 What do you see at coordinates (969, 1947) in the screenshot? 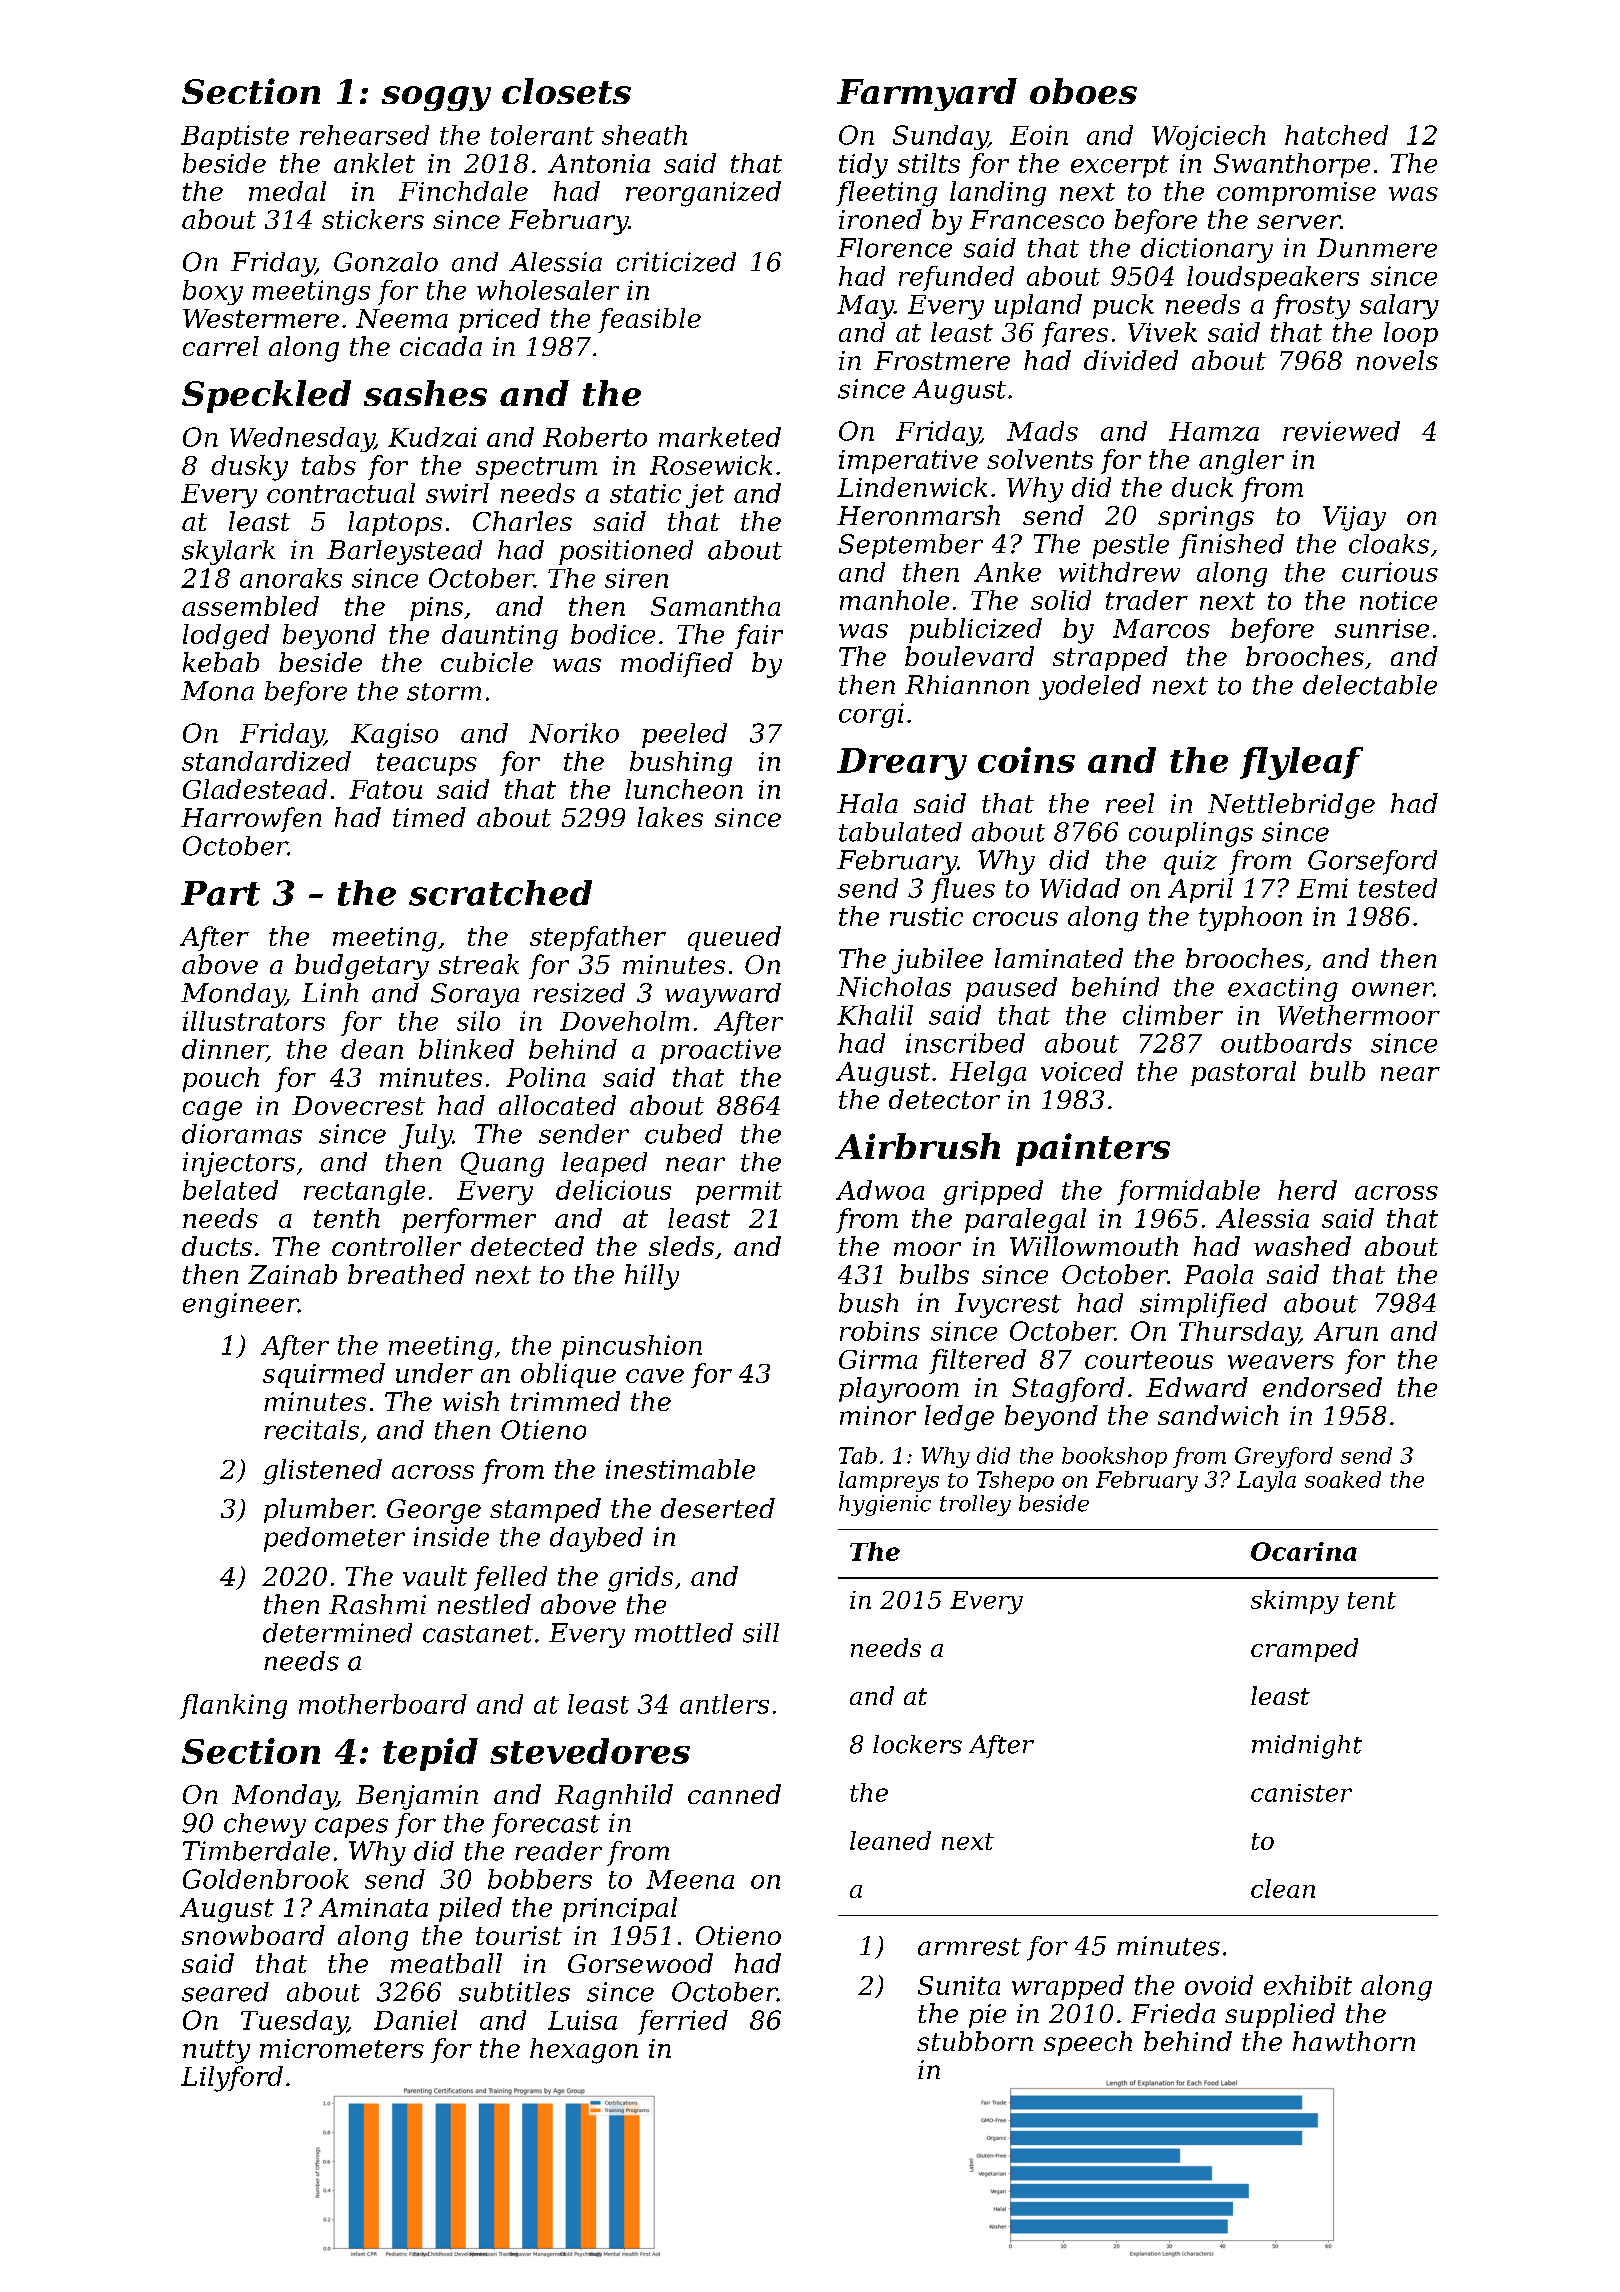
I see `armrest` at bounding box center [969, 1947].
